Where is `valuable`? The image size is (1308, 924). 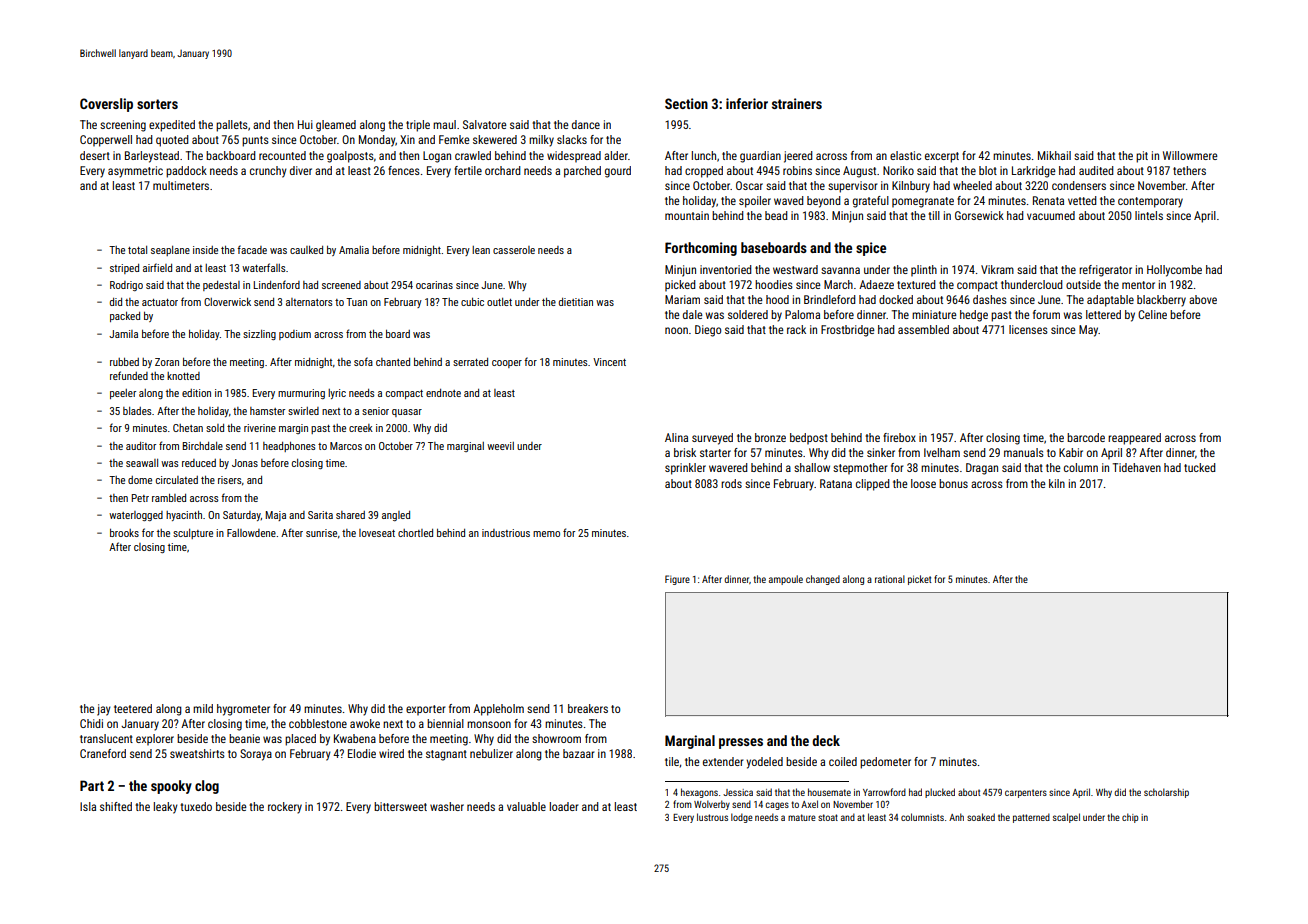 valuable is located at coordinates (526, 806).
